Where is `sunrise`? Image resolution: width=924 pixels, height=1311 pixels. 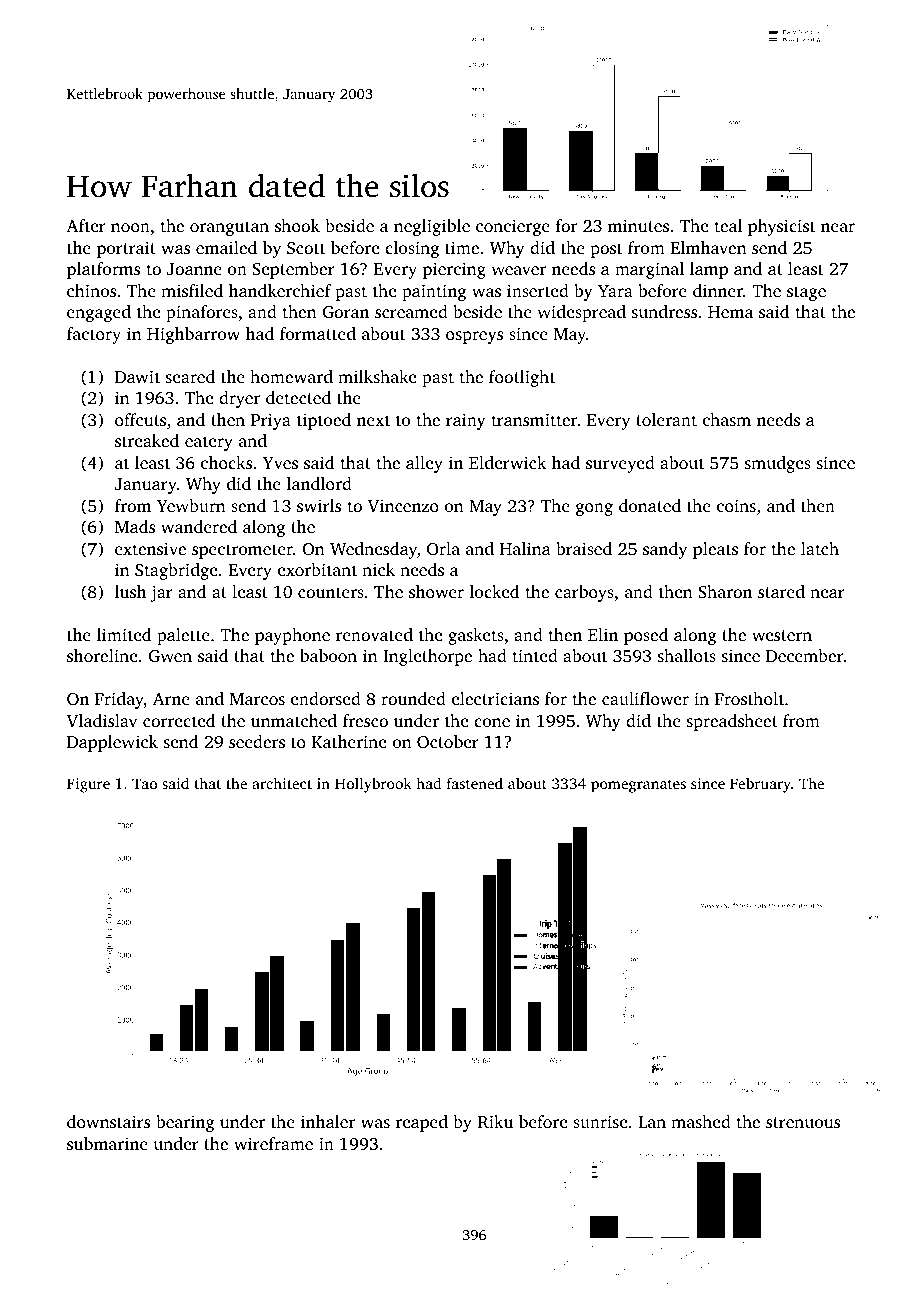 sunrise is located at coordinates (600, 1121).
